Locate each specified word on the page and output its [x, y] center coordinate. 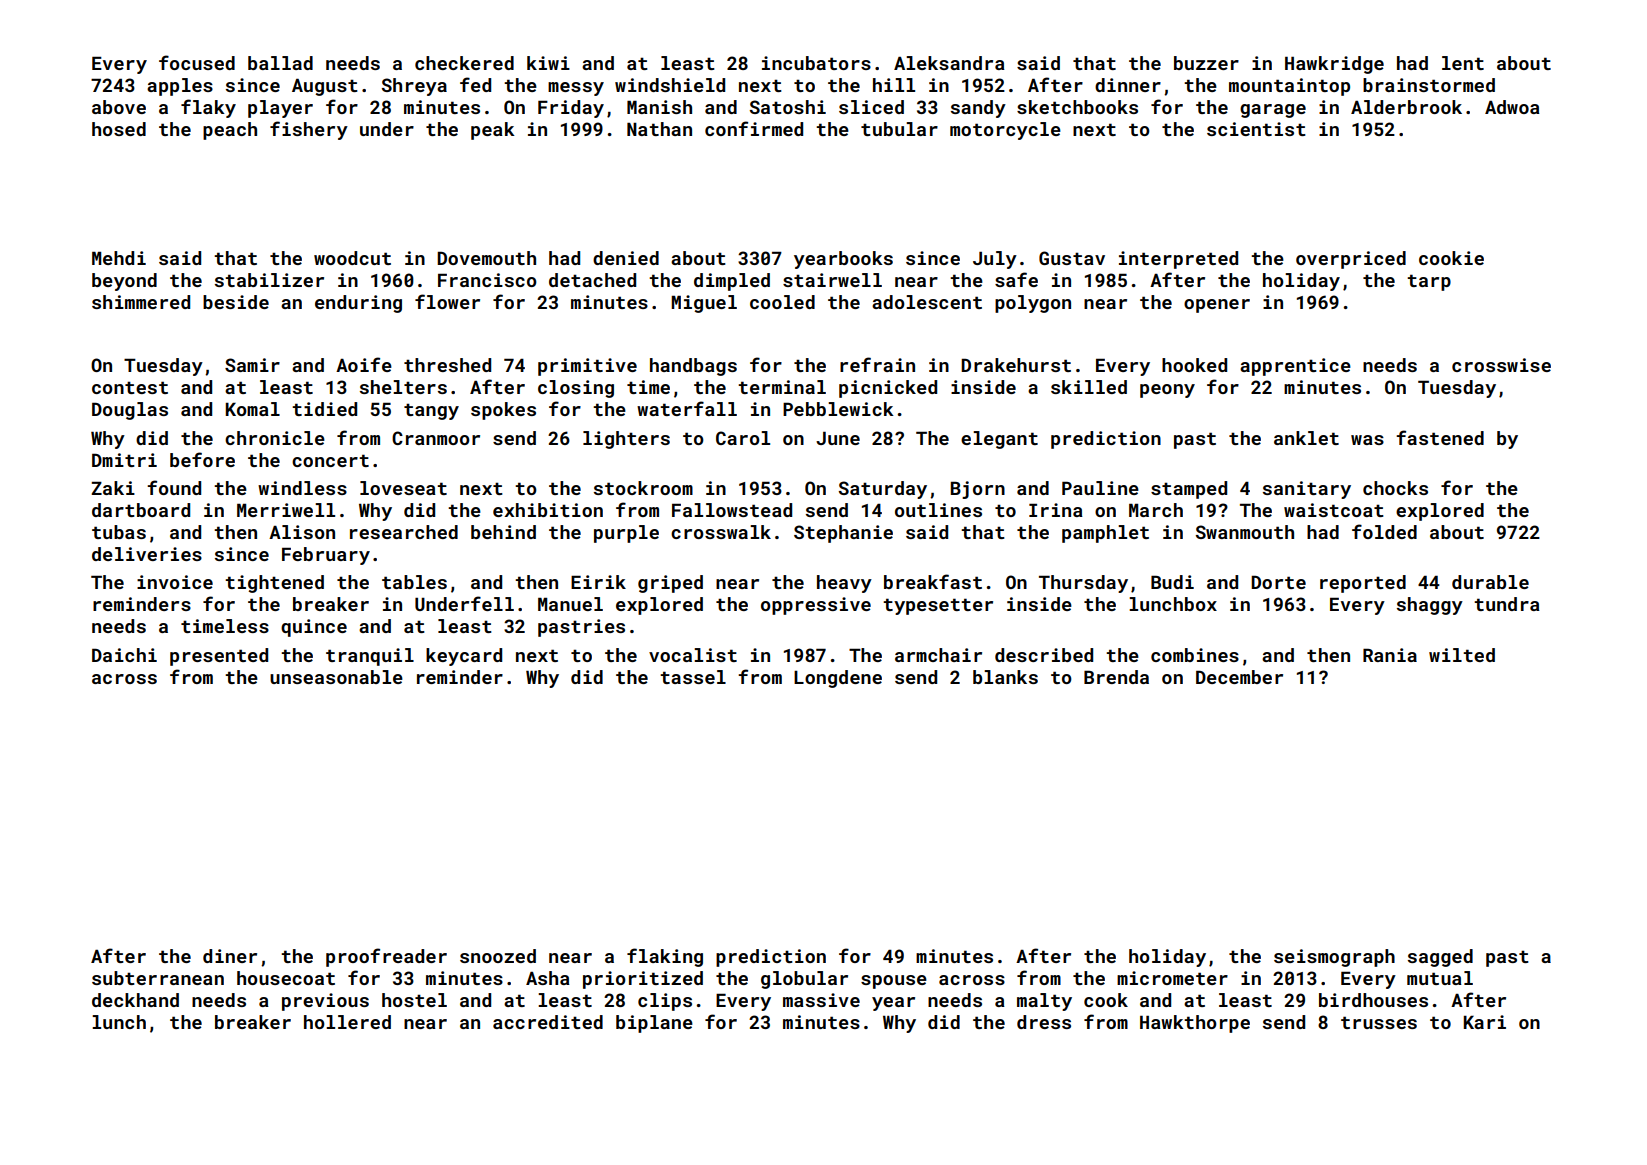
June [838, 438]
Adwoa [1512, 107]
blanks [1005, 677]
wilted [1462, 655]
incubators [816, 63]
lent [1463, 63]
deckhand [135, 1000]
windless [302, 488]
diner [230, 956]
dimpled [732, 282]
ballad [280, 63]
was [1367, 440]
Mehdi [119, 258]
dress [1044, 1022]
